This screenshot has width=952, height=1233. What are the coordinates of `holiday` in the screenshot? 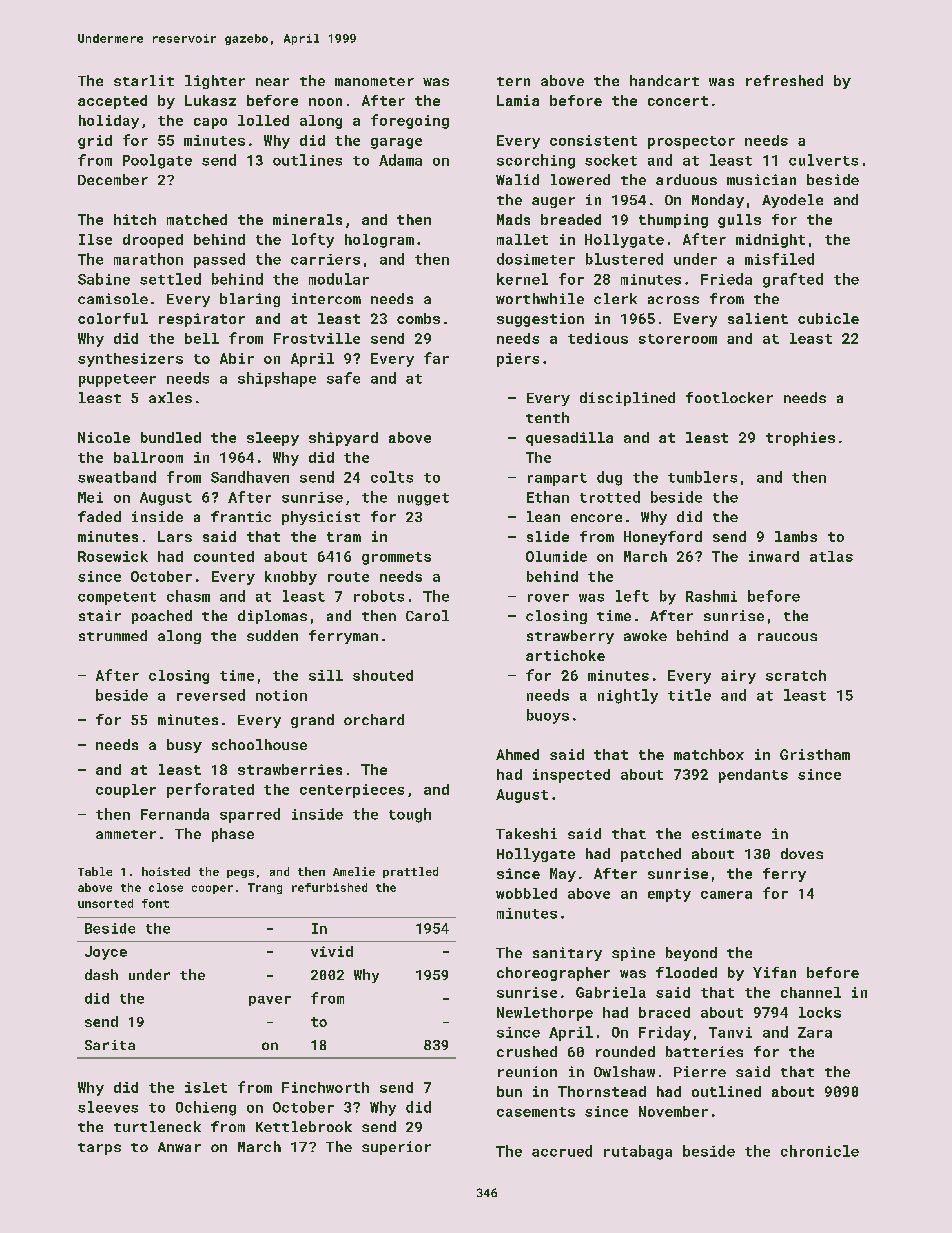 It's located at (109, 122).
